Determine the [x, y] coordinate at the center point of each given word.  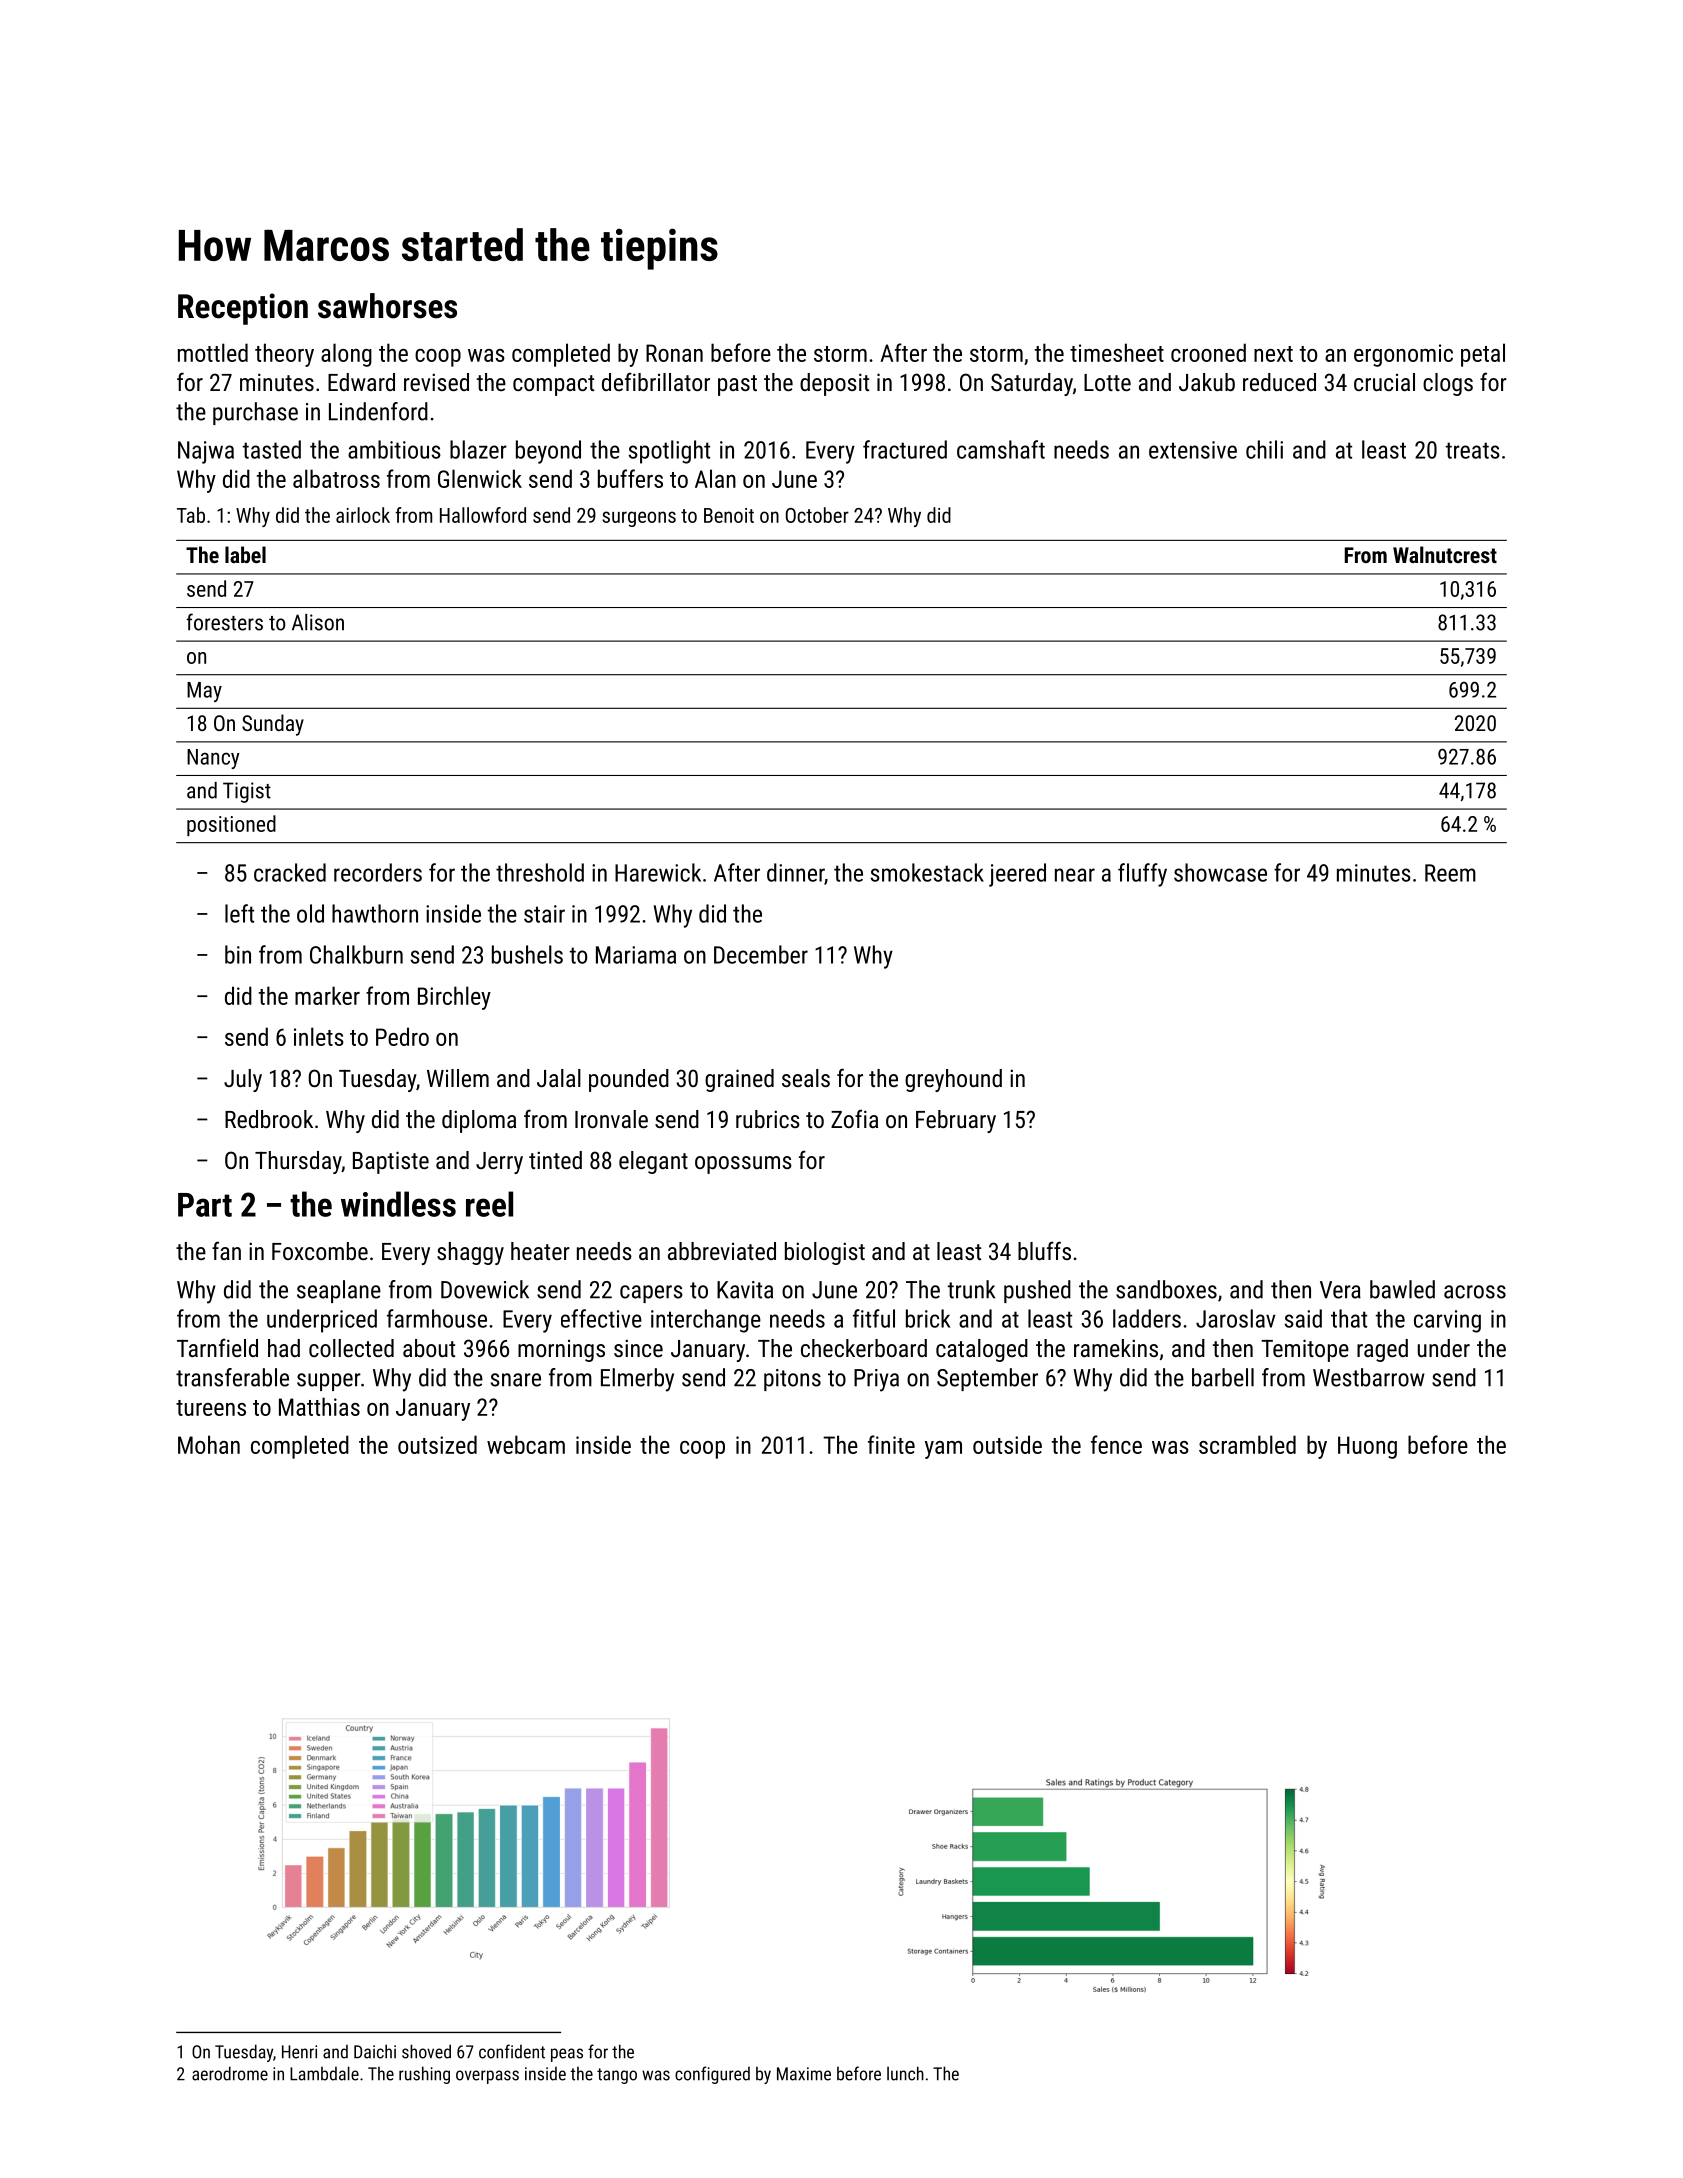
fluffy [1142, 875]
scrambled [1247, 1444]
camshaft [1001, 449]
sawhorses [387, 306]
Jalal [559, 1078]
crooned [1208, 352]
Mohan [209, 1444]
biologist [825, 1253]
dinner [795, 872]
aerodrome [230, 2073]
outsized [437, 1444]
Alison [318, 622]
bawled [1402, 1289]
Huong [1367, 1447]
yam [943, 1450]
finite [891, 1444]
